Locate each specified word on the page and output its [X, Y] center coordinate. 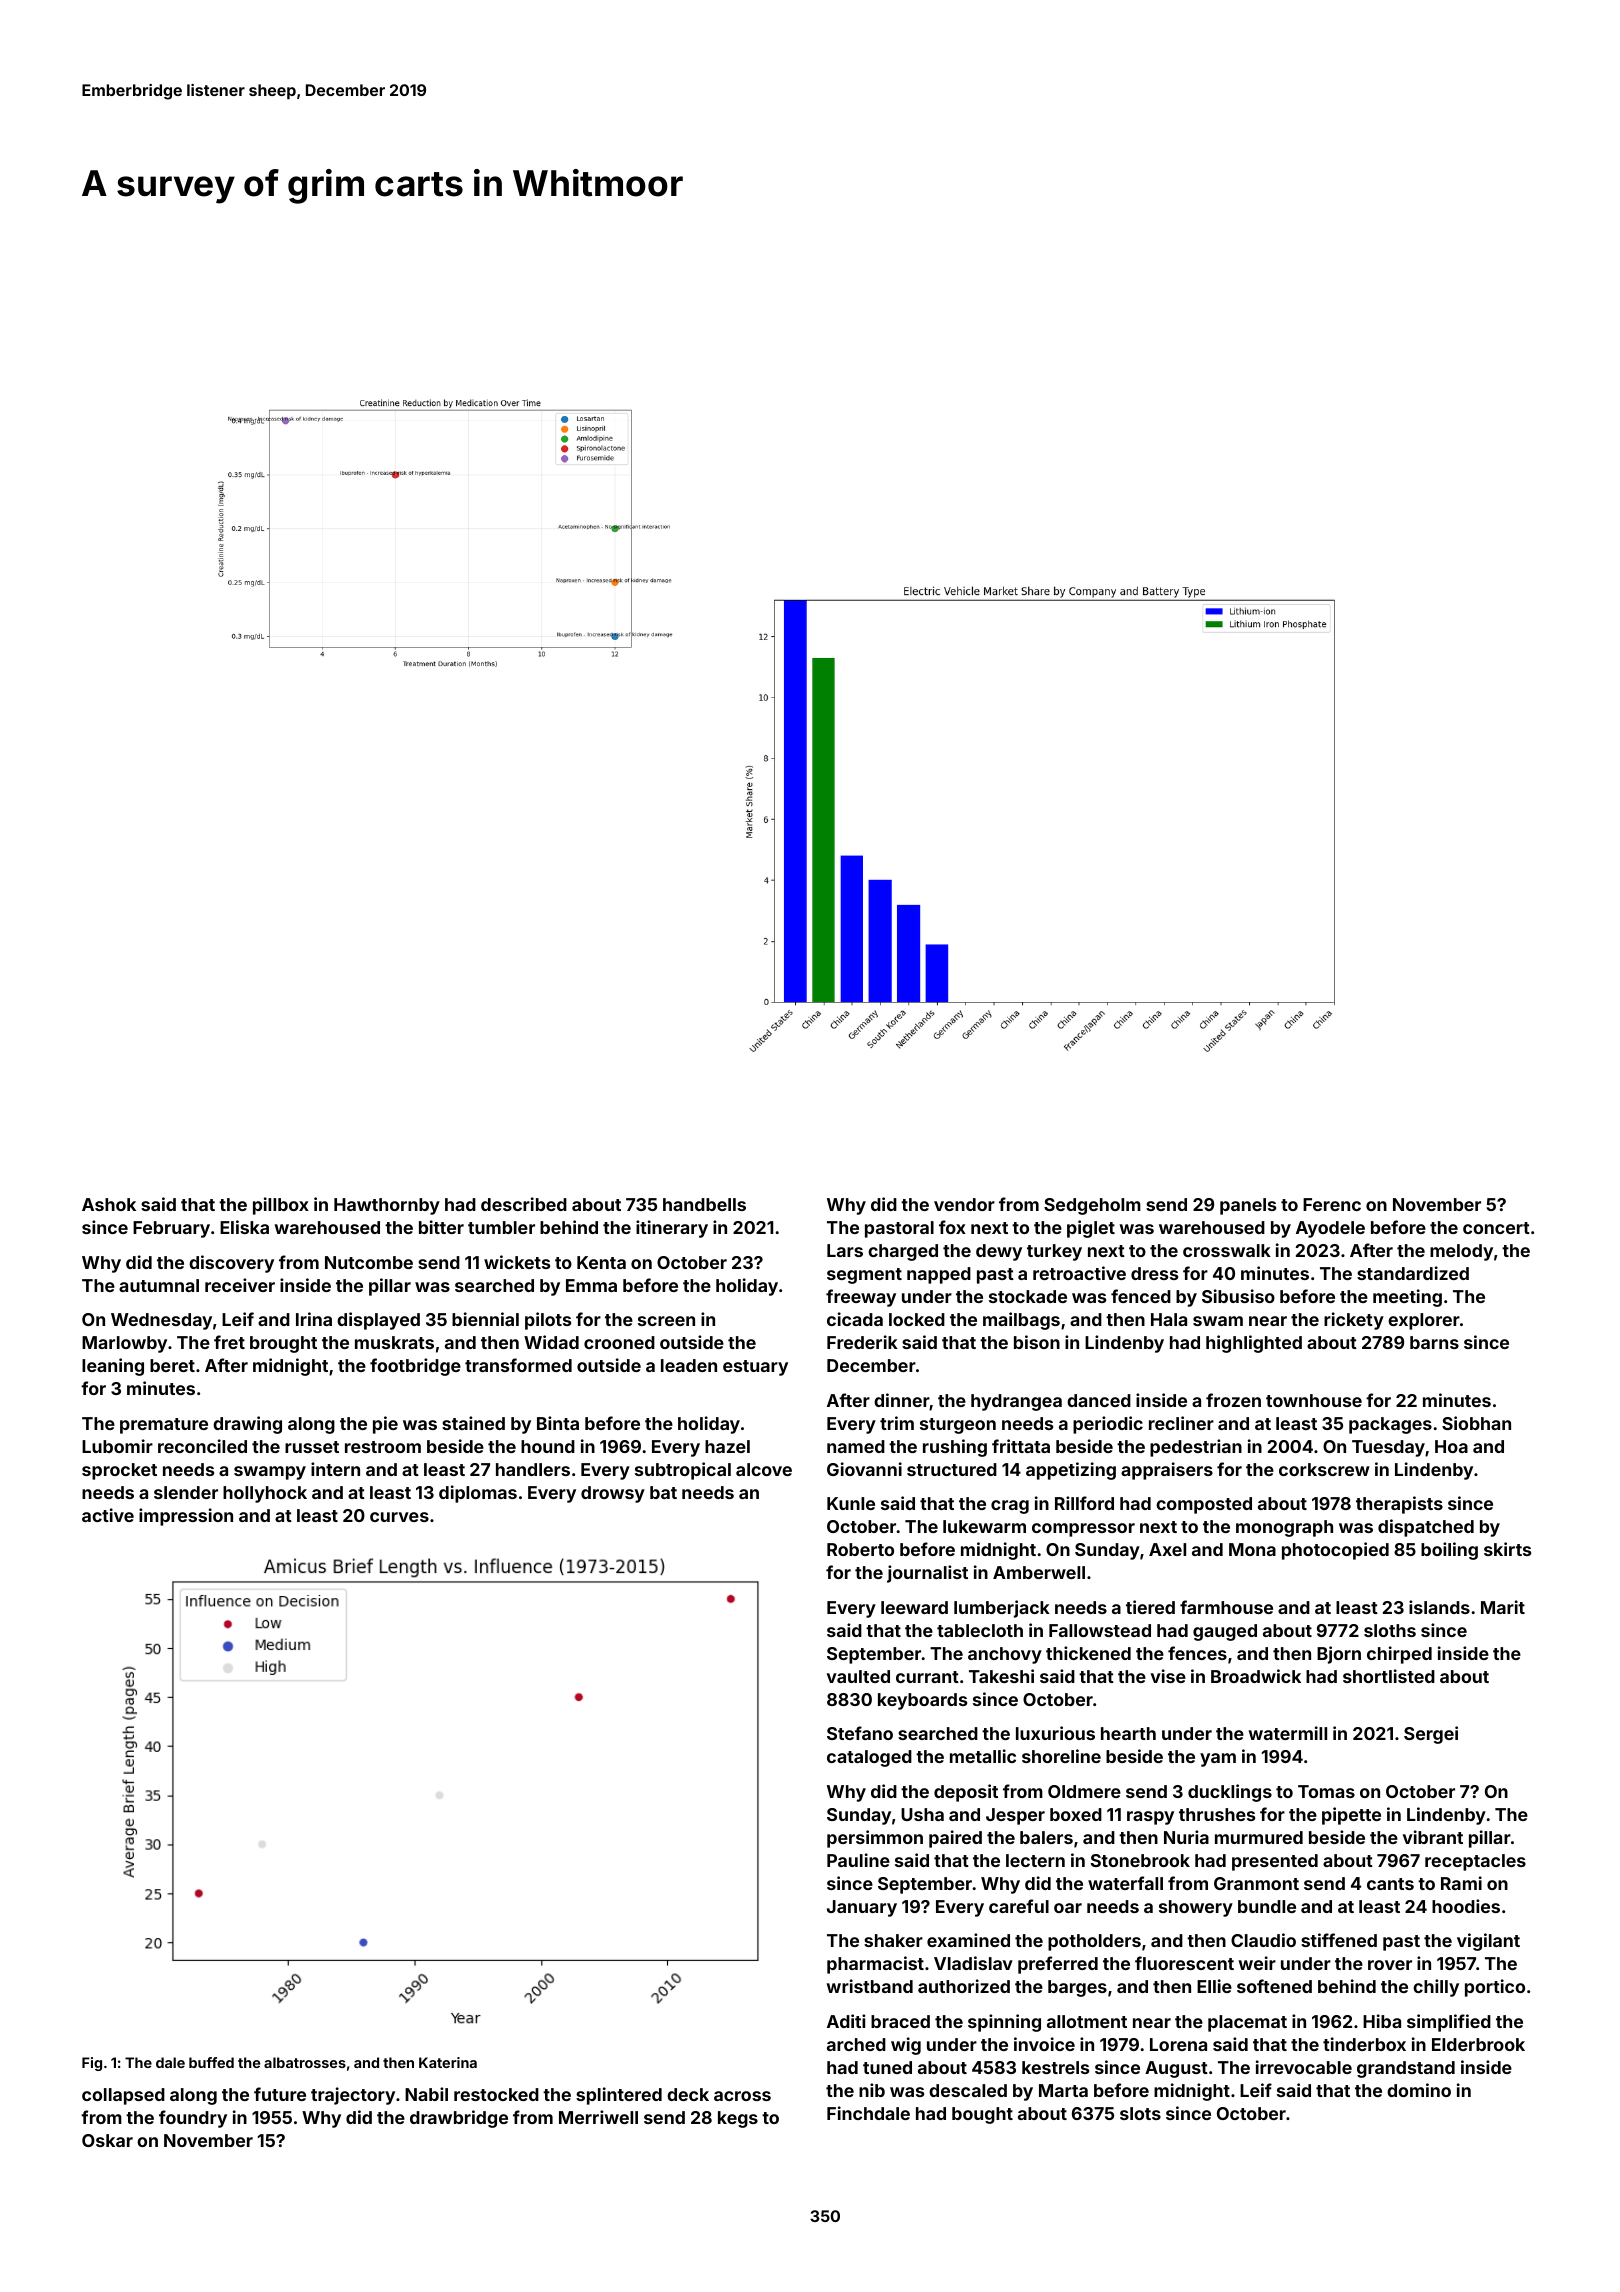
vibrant [1433, 1837]
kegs [738, 2119]
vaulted [858, 1676]
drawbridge [459, 2119]
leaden [689, 1365]
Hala [1169, 1319]
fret [229, 1342]
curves [399, 1517]
